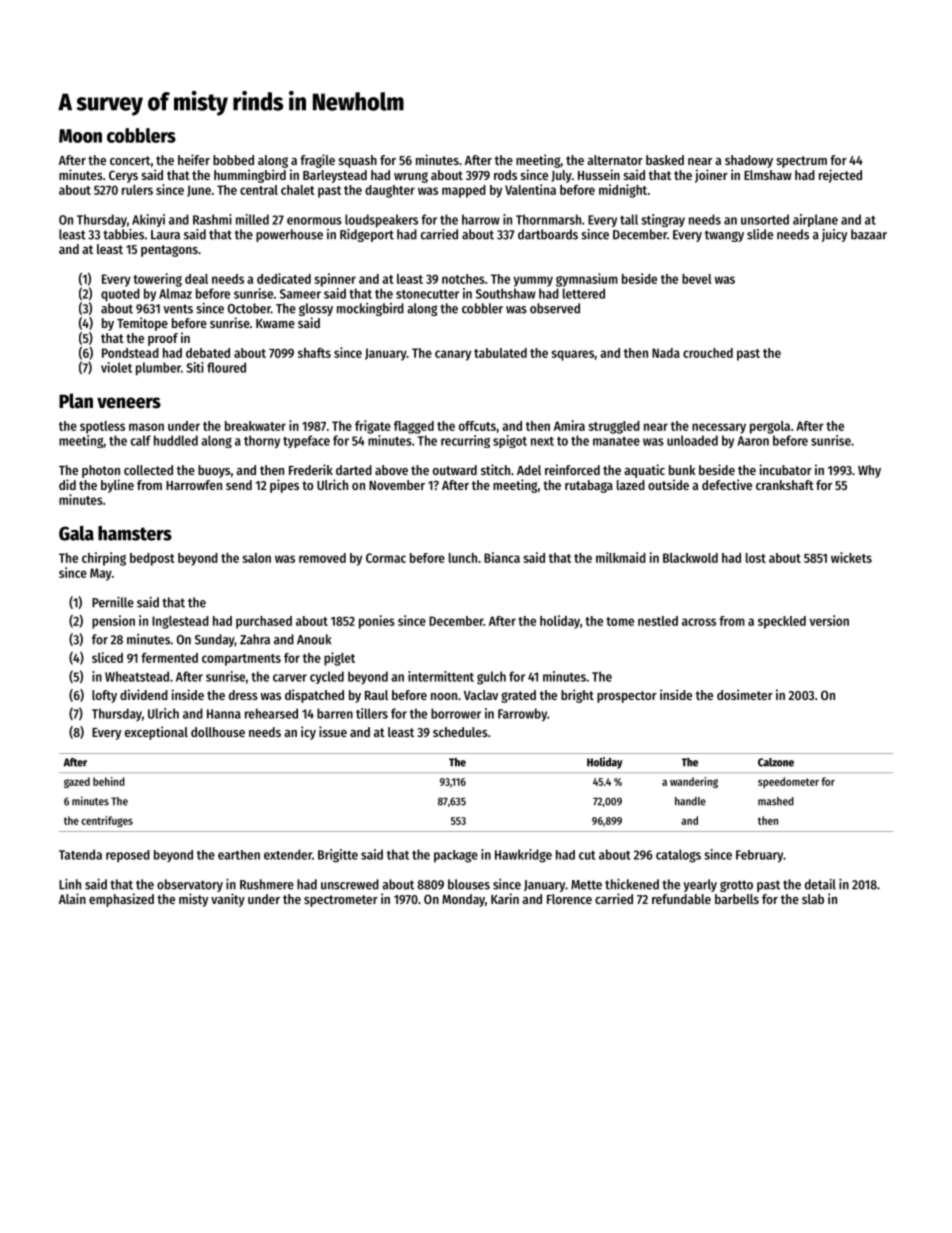 This image has width=952, height=1233. I want to click on dosimeter, so click(745, 694).
